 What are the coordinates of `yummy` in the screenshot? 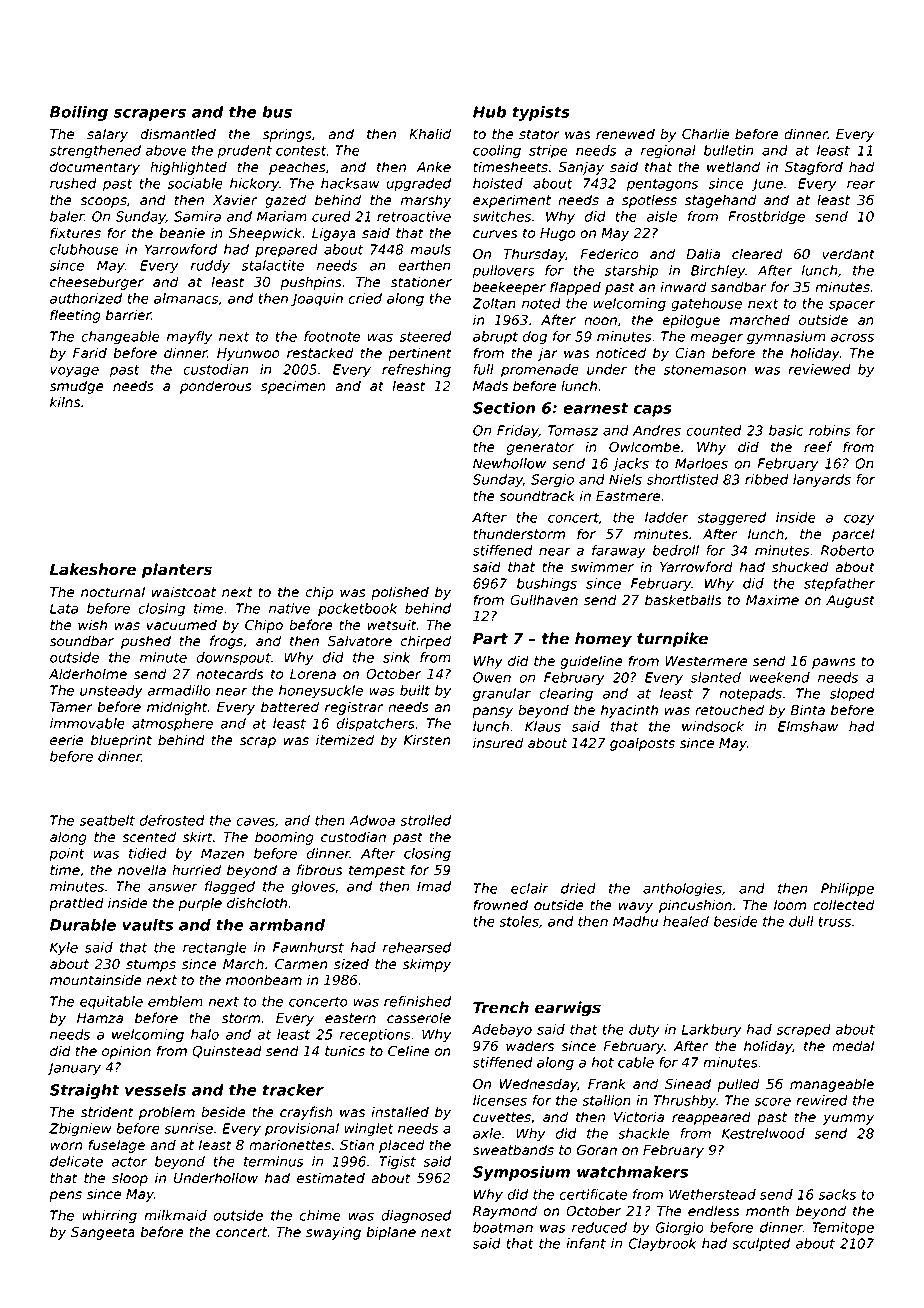 It's located at (848, 1119).
